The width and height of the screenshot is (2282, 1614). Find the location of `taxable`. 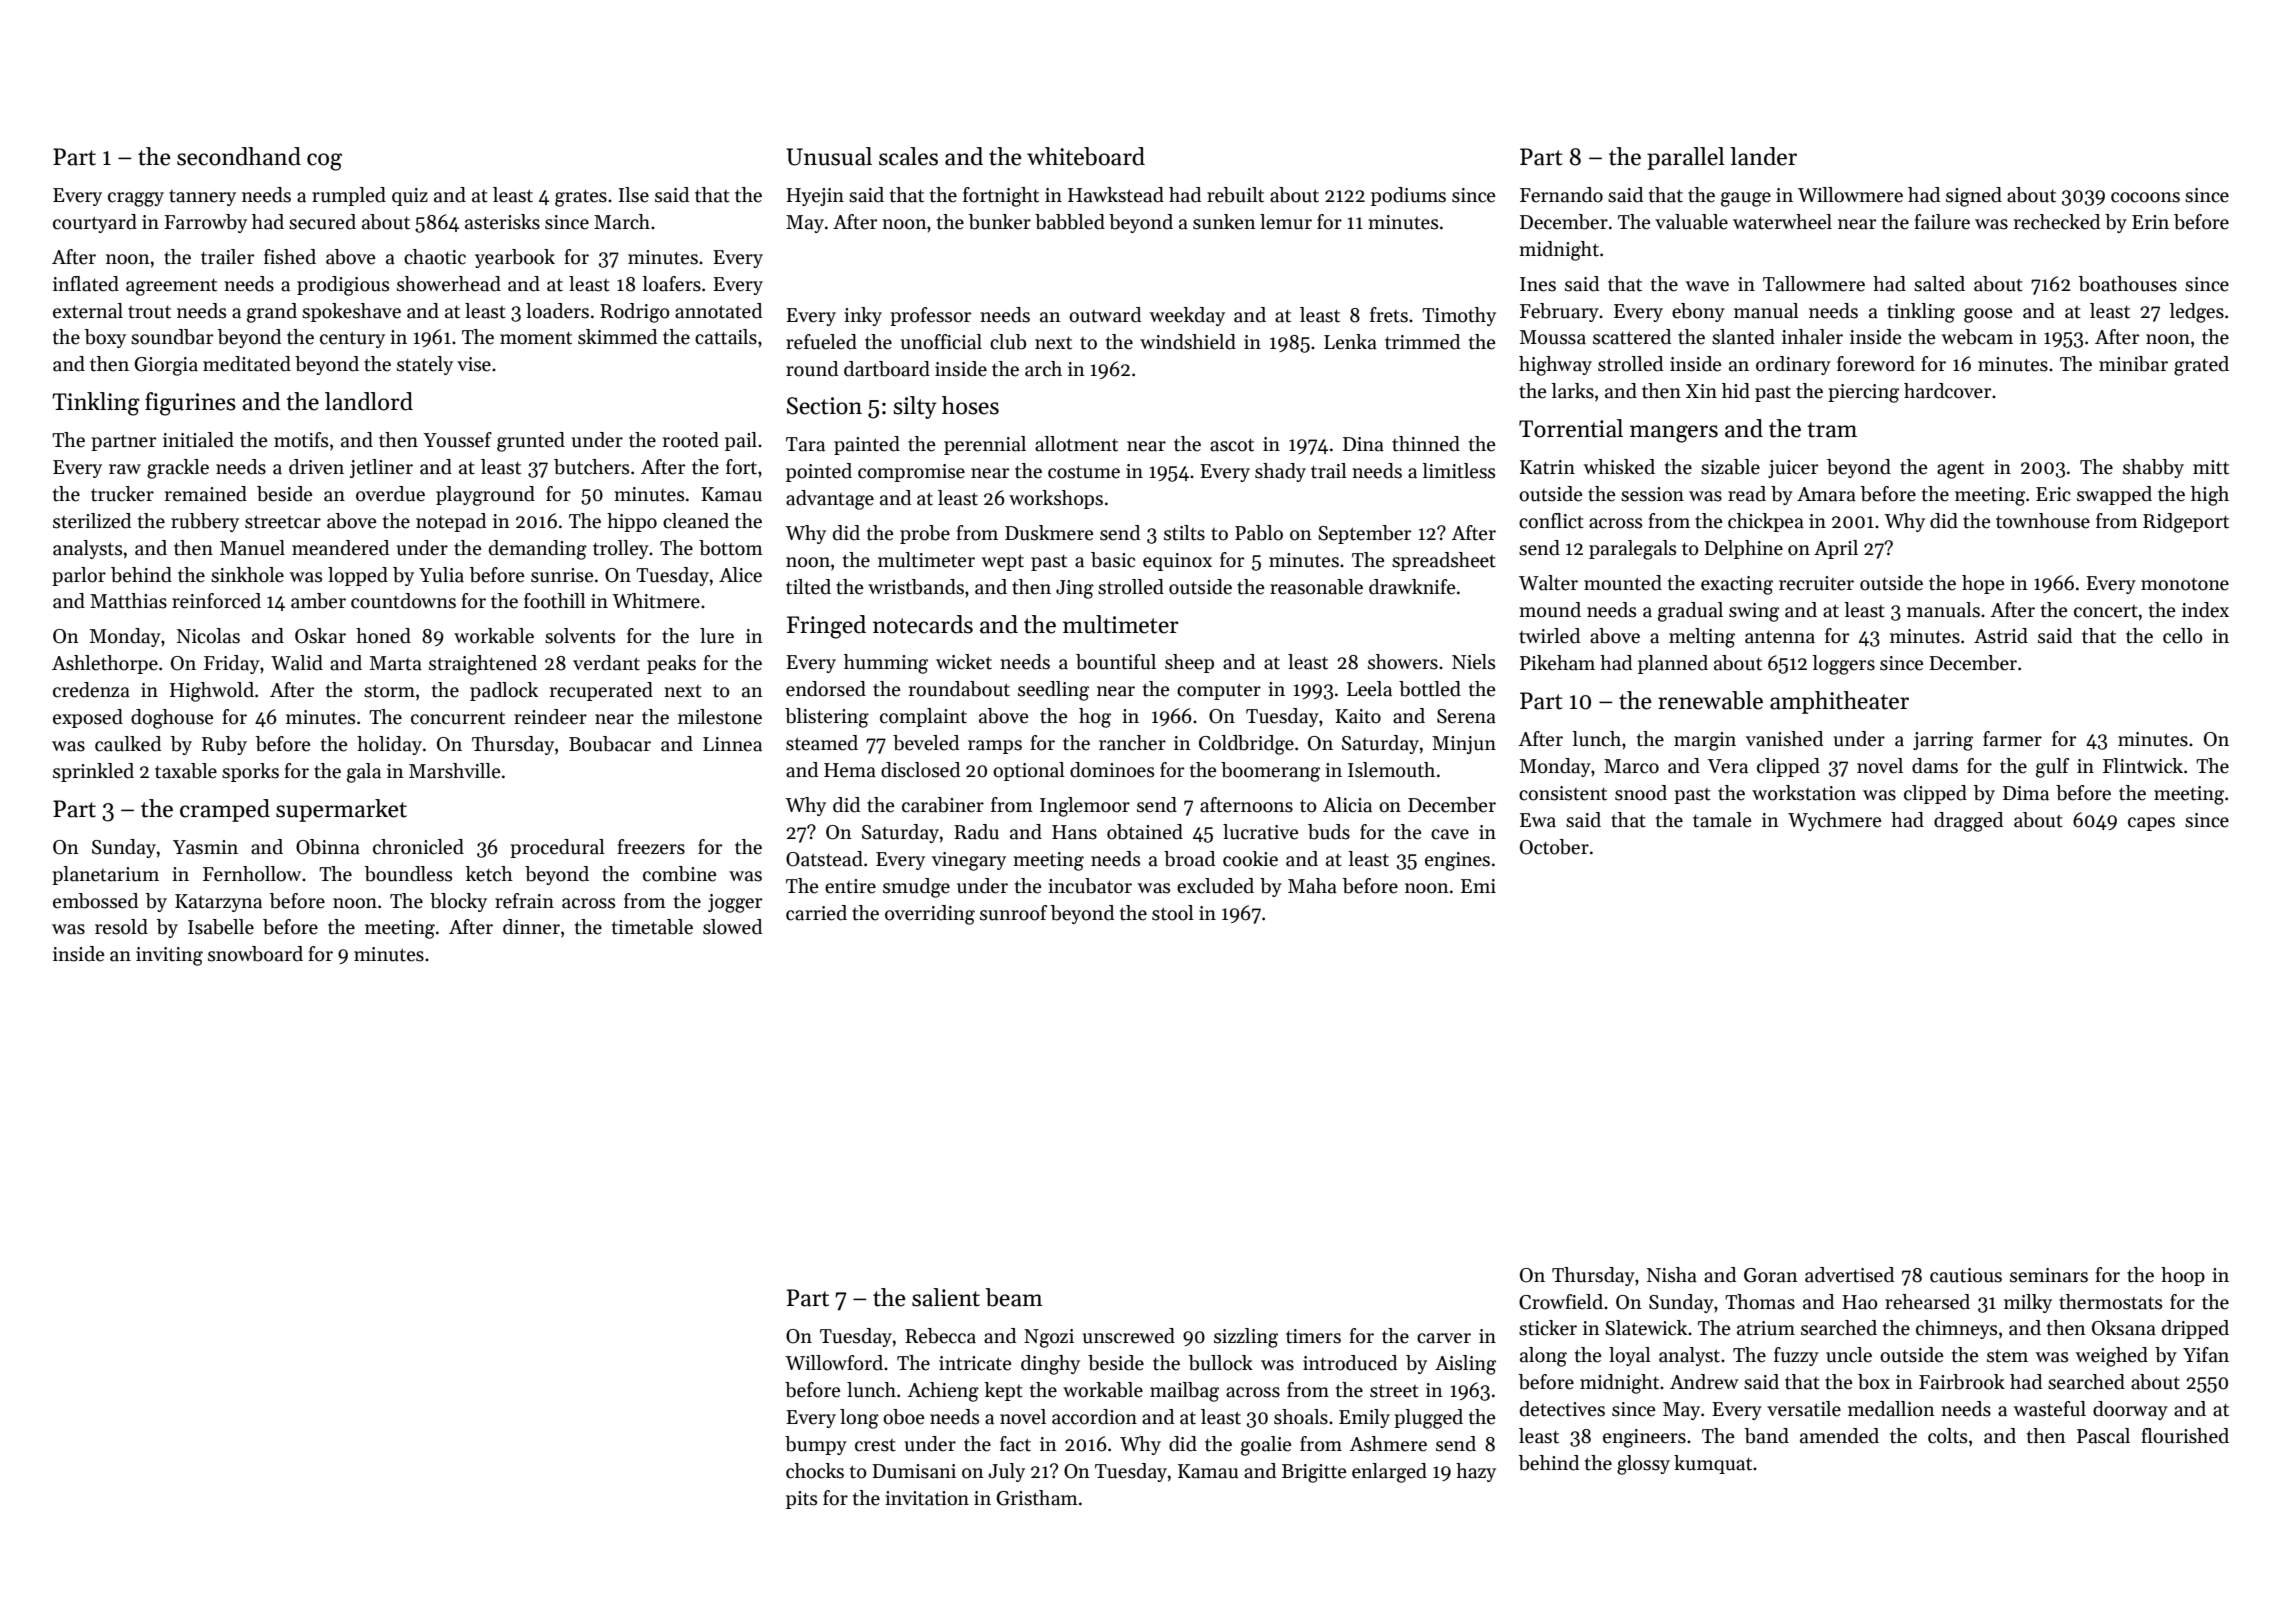

taxable is located at coordinates (186, 771).
